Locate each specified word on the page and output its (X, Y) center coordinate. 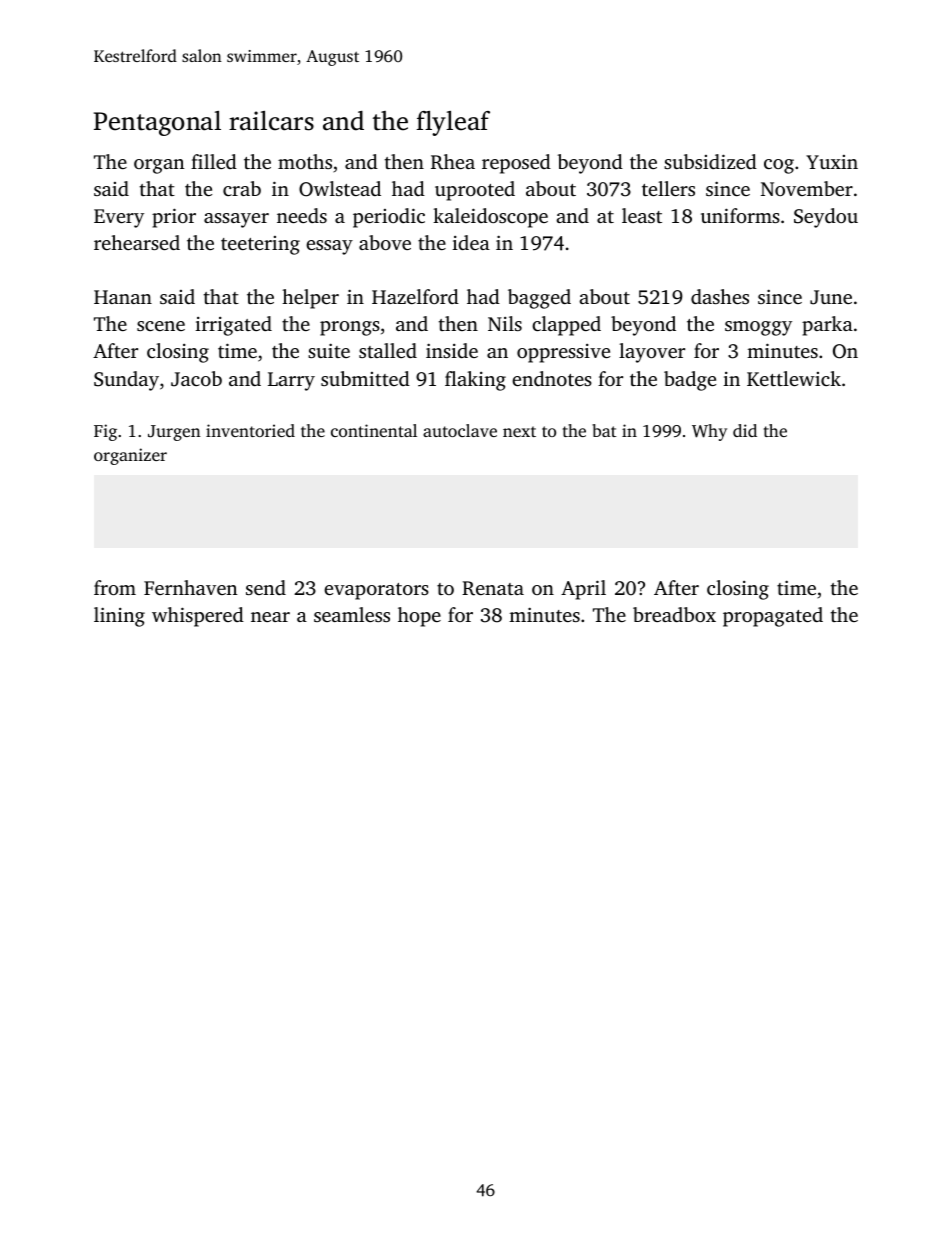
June (831, 297)
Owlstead (340, 189)
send (266, 587)
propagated (773, 617)
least (642, 215)
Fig (105, 432)
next (519, 431)
